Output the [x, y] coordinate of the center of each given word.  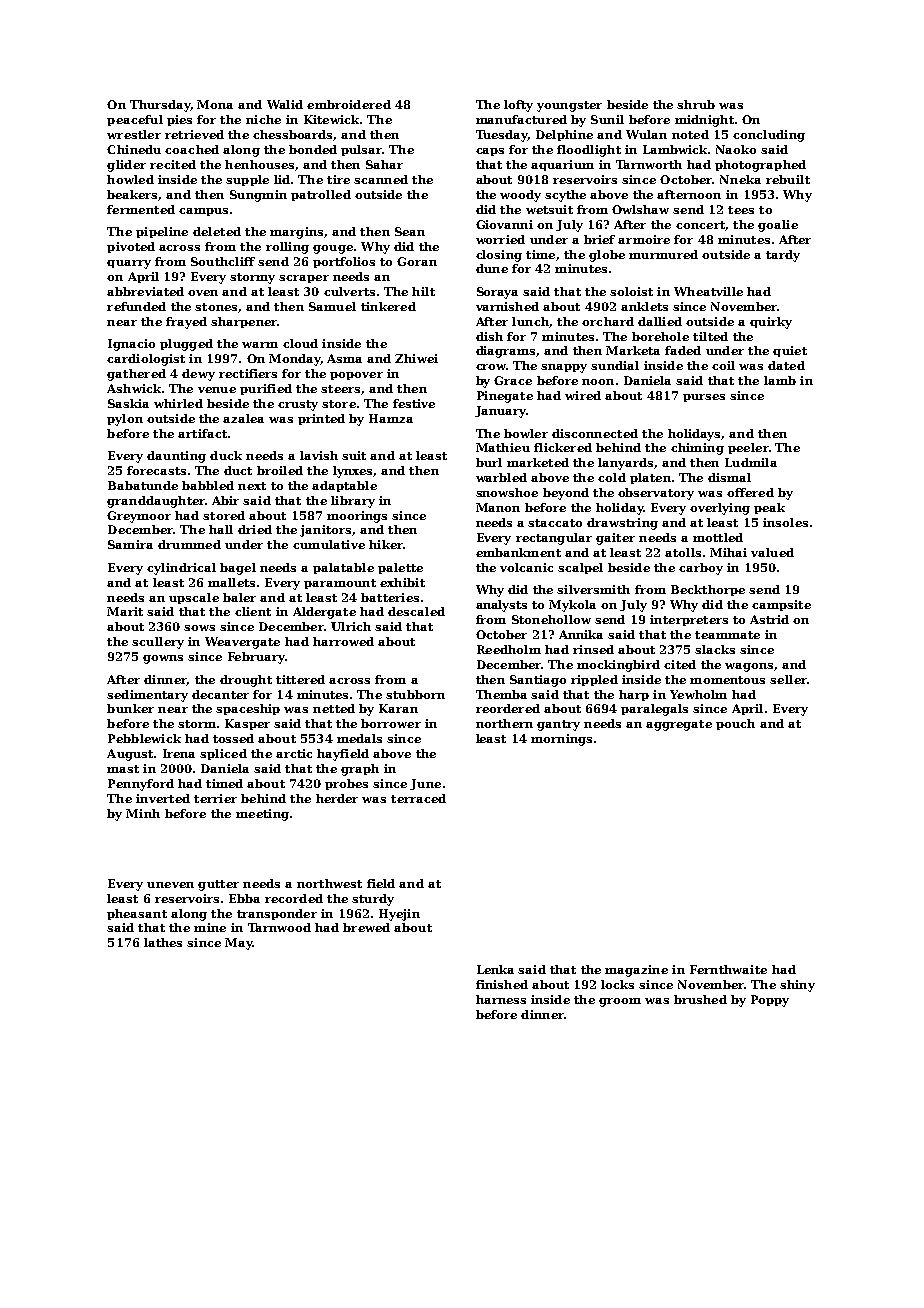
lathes [163, 942]
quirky [771, 323]
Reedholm [509, 649]
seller [788, 679]
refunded [136, 306]
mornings [561, 740]
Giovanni [504, 224]
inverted [163, 798]
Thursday [160, 106]
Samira [130, 544]
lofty [518, 106]
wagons [749, 667]
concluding [769, 136]
